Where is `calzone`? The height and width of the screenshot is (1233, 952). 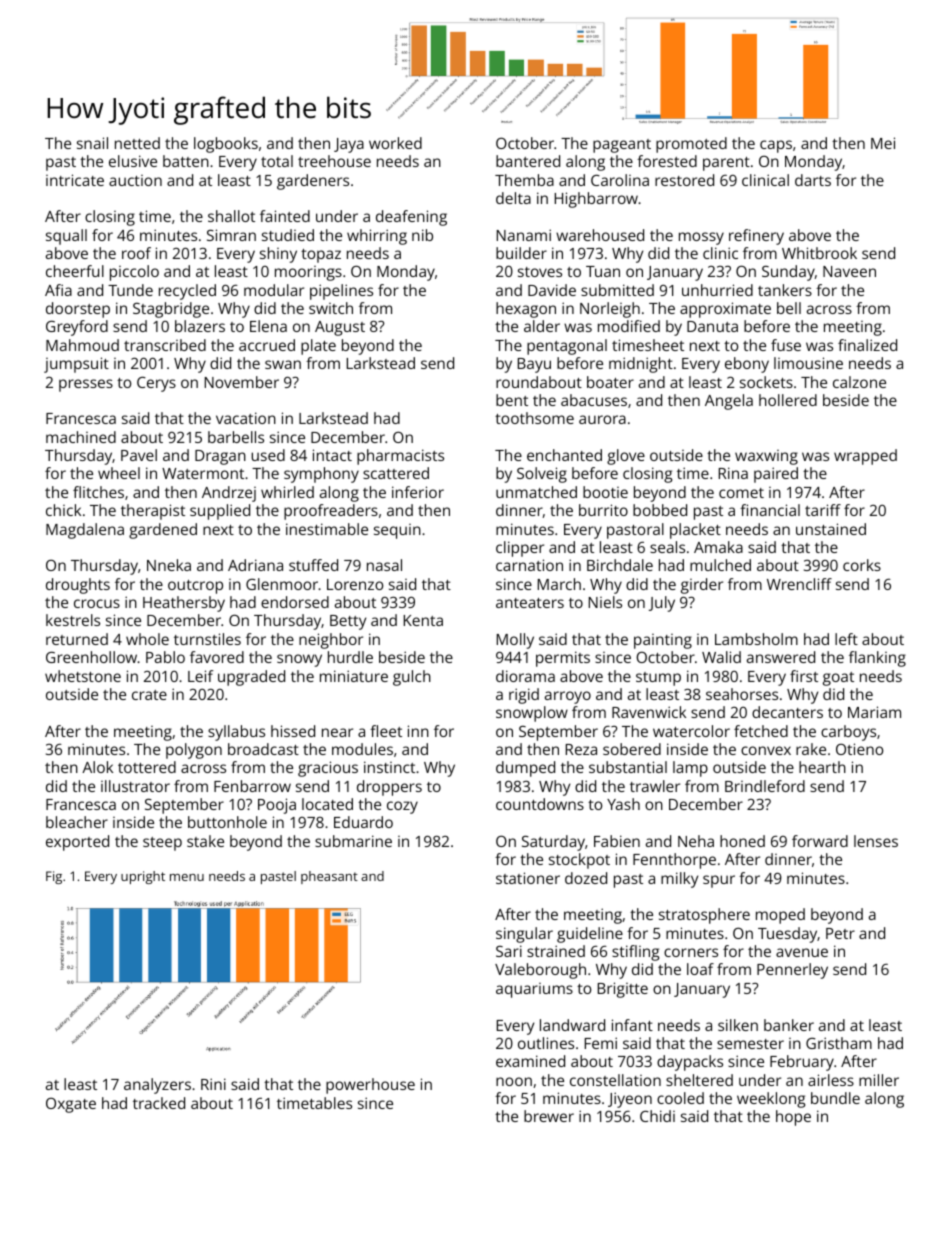
calzone is located at coordinates (859, 382).
